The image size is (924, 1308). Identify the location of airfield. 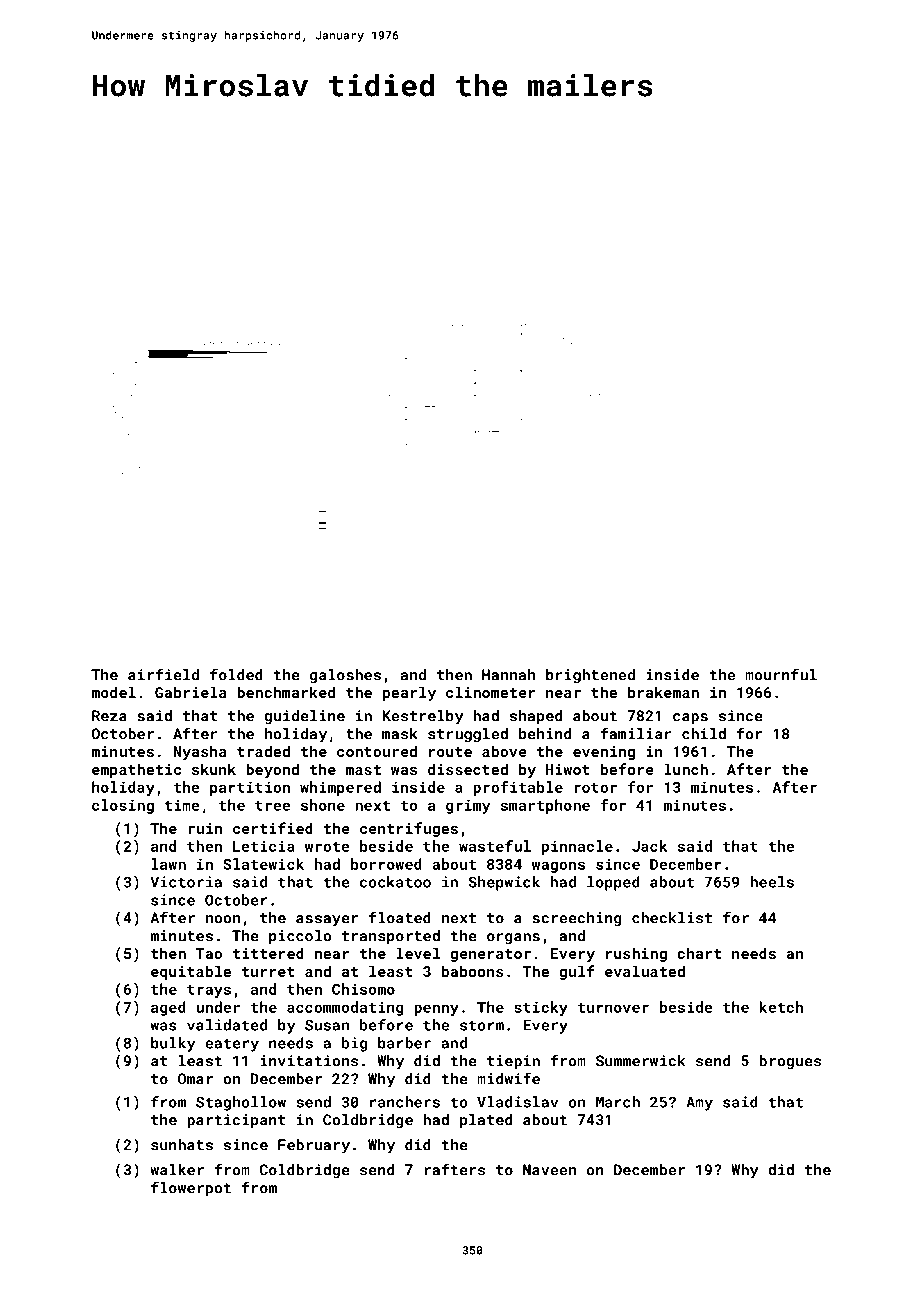
(163, 674).
